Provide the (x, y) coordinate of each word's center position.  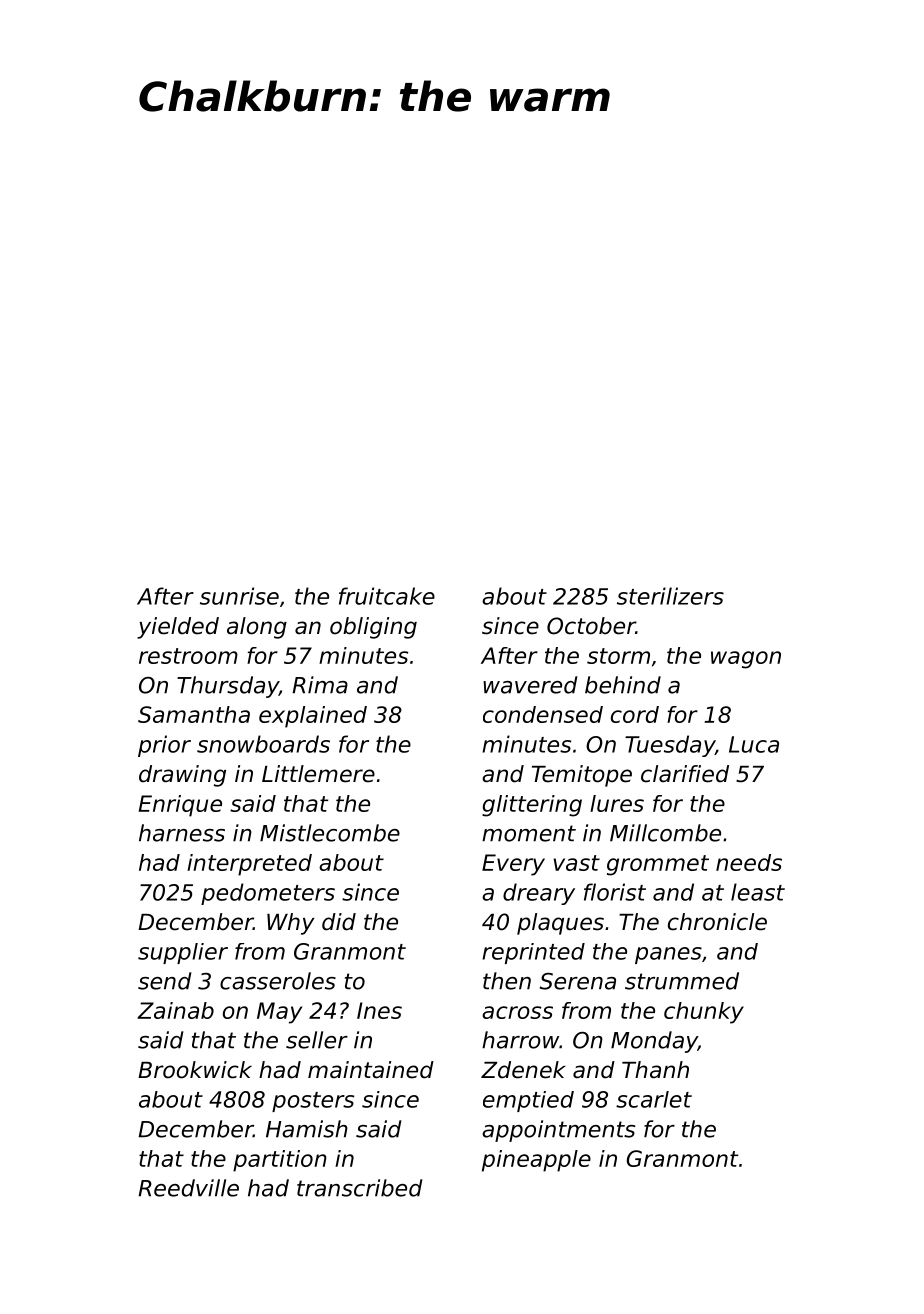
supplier (183, 953)
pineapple (536, 1161)
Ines (379, 1010)
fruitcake (387, 596)
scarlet (654, 1099)
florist (615, 892)
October (591, 626)
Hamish (307, 1129)
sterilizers (670, 596)
